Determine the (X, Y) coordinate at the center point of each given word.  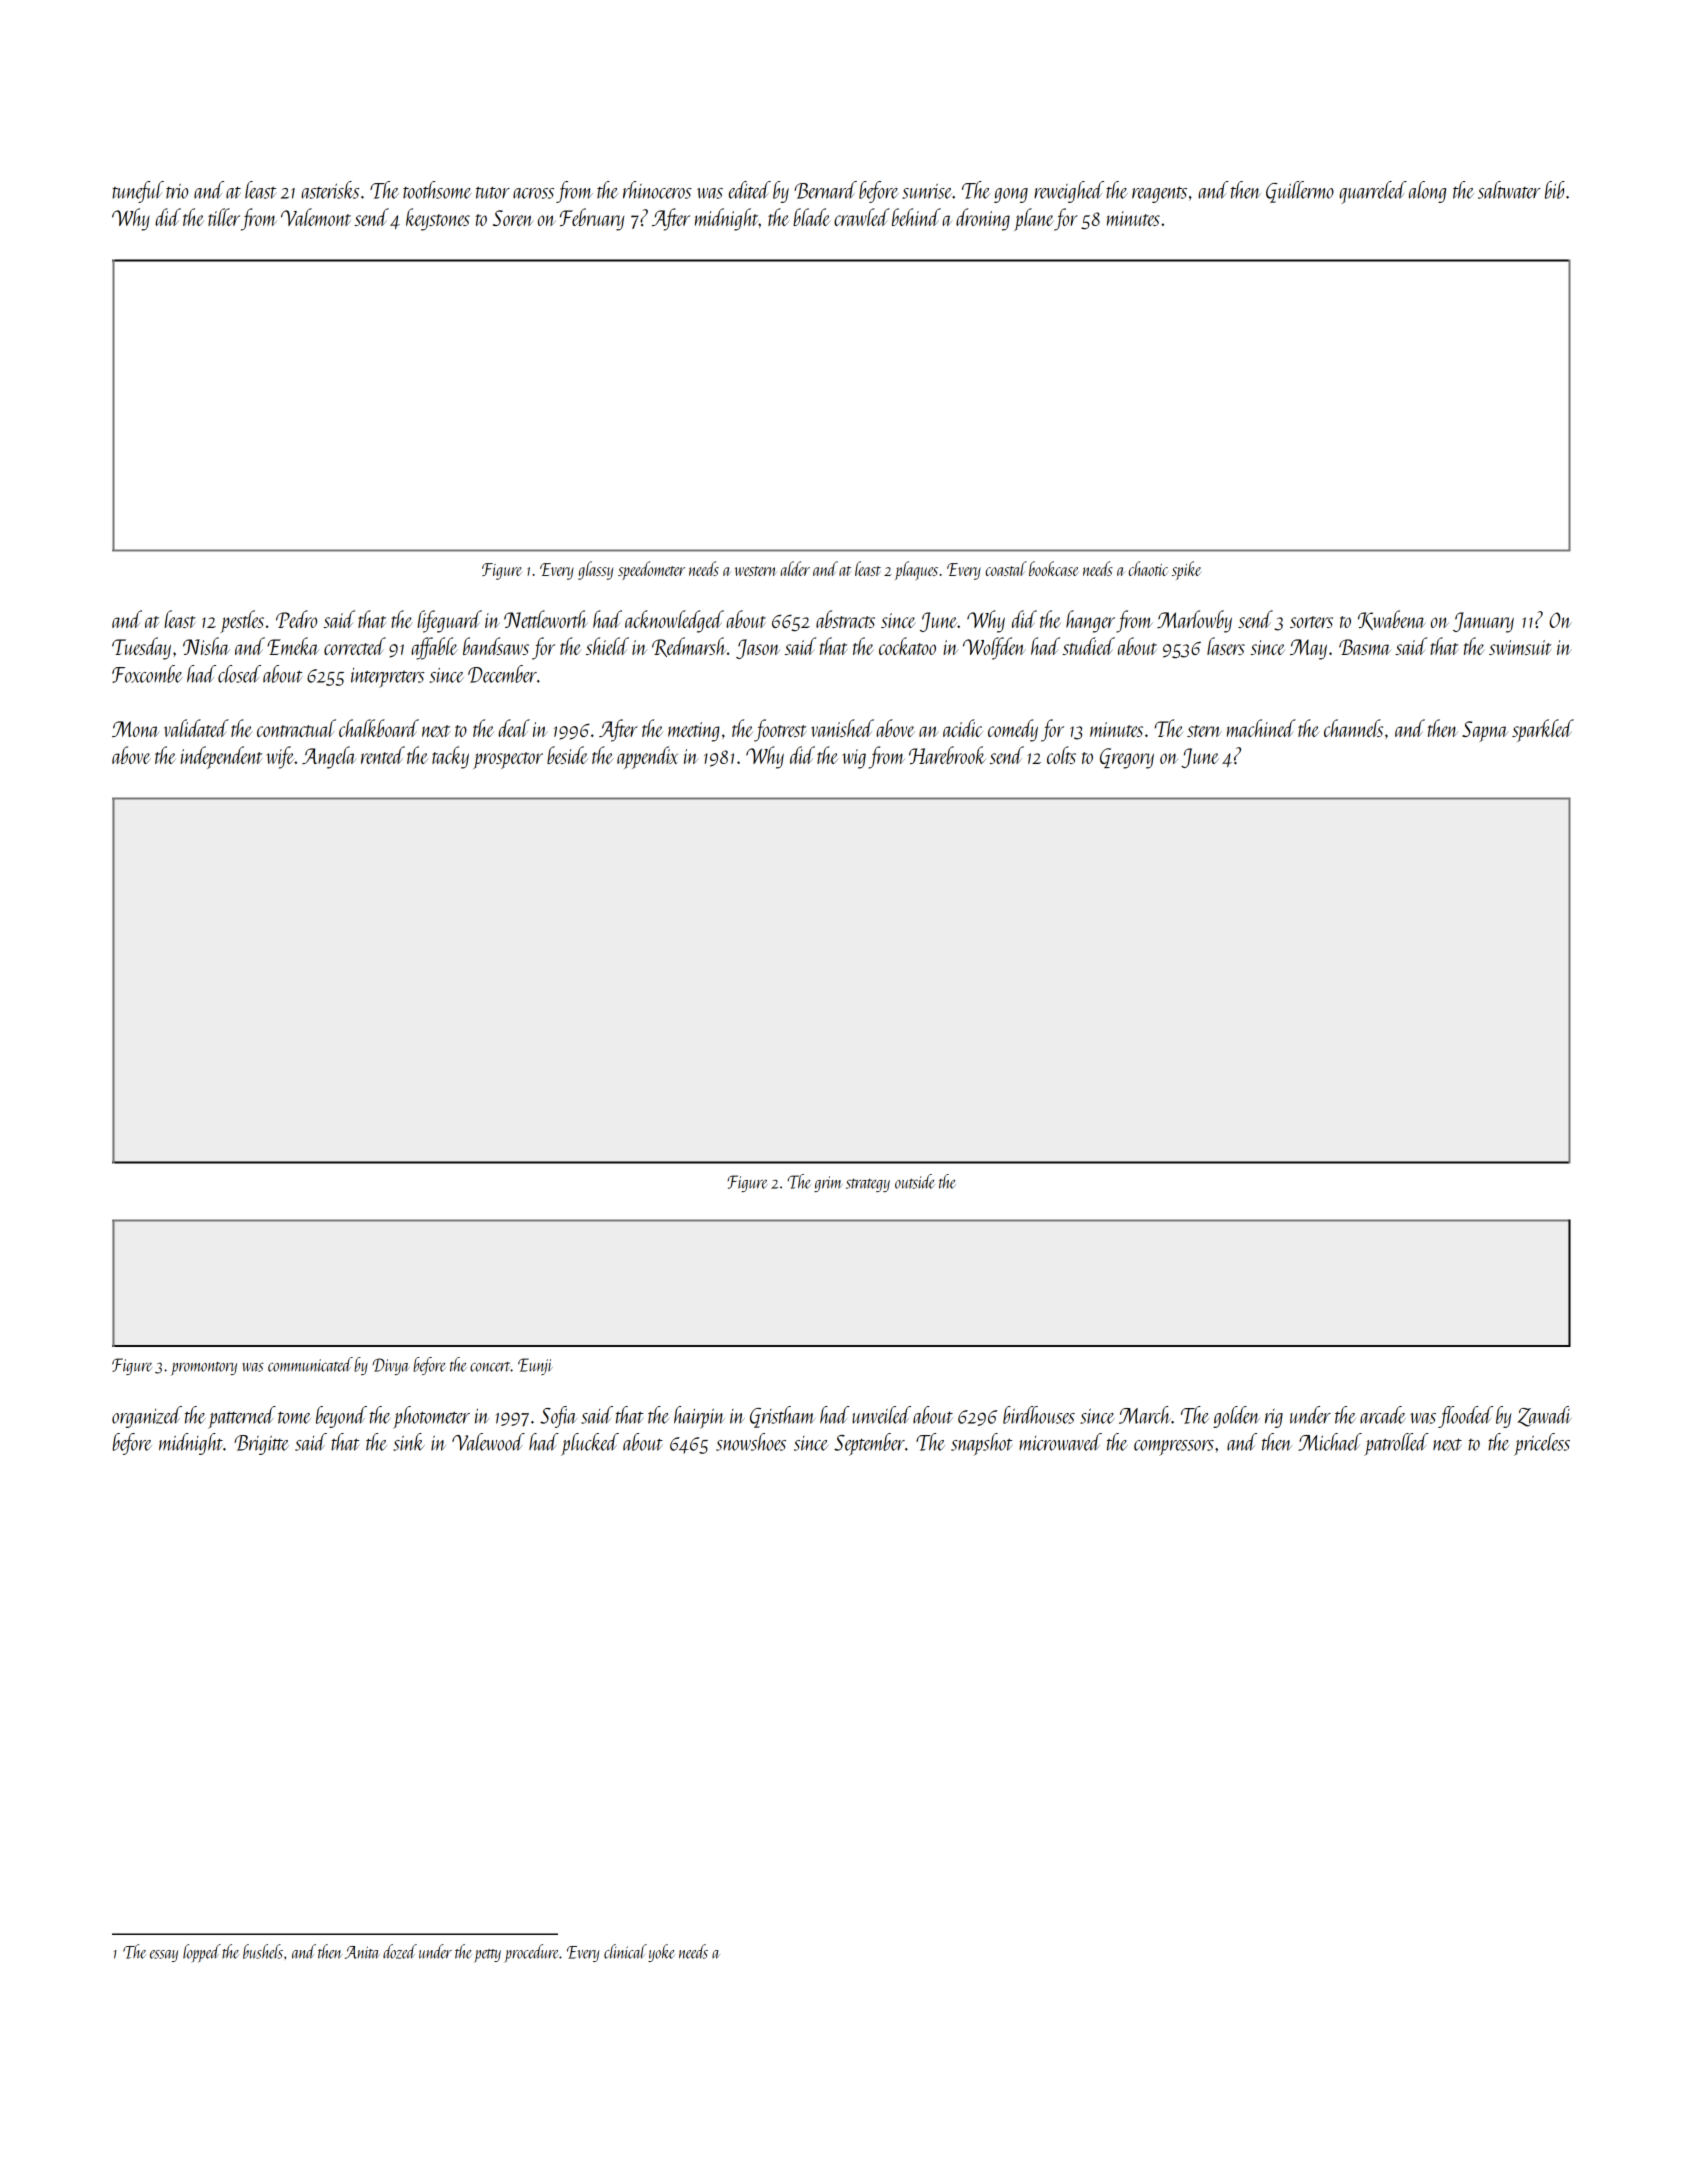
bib (1555, 190)
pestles (242, 621)
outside (914, 1181)
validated (196, 728)
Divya (391, 1366)
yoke (661, 1953)
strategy (868, 1185)
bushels (263, 1951)
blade (811, 217)
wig (854, 759)
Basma (1365, 647)
